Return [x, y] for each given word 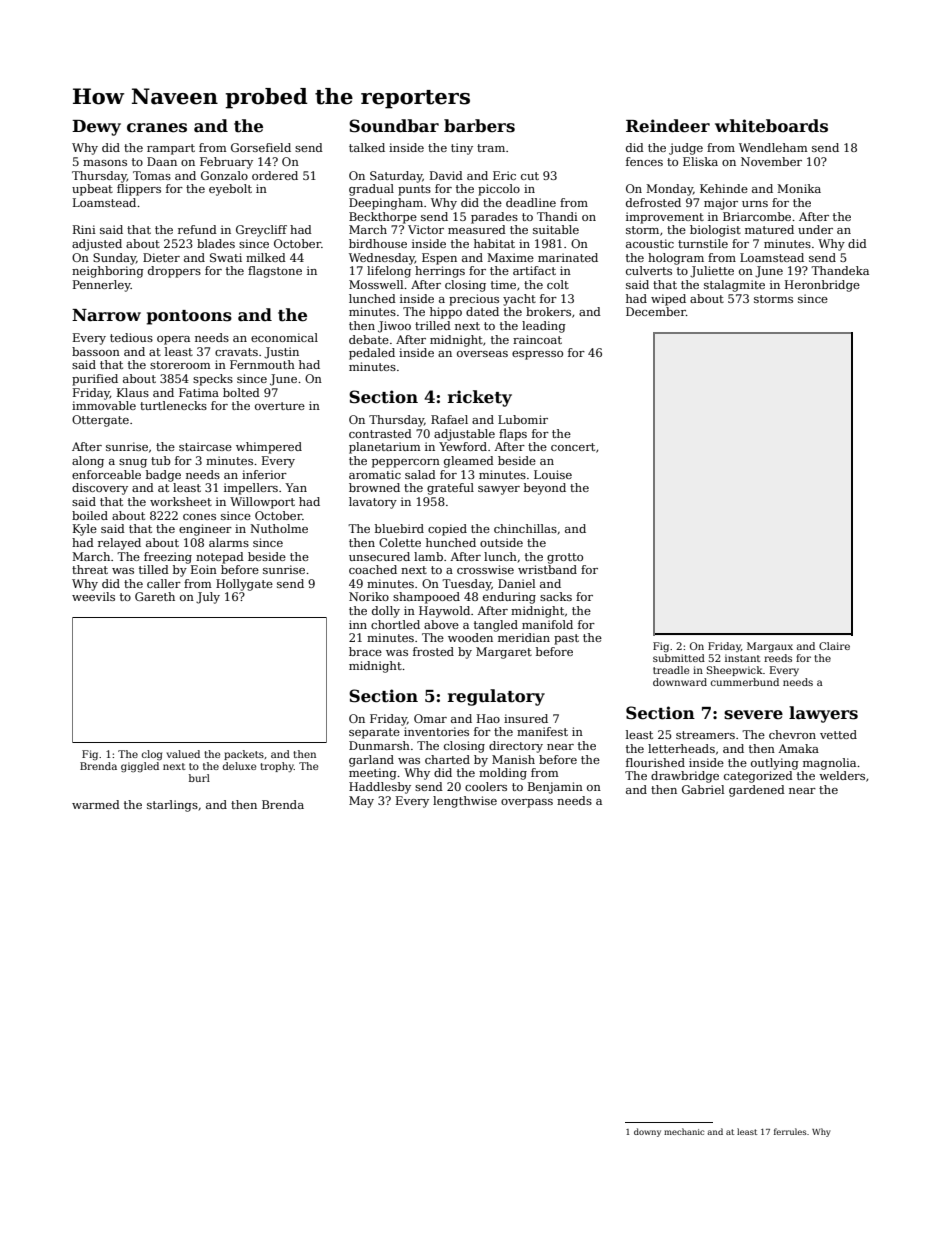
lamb [428, 556]
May [361, 802]
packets [244, 755]
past [566, 639]
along [88, 462]
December [656, 311]
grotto [565, 558]
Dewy [96, 128]
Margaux [770, 647]
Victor [426, 229]
